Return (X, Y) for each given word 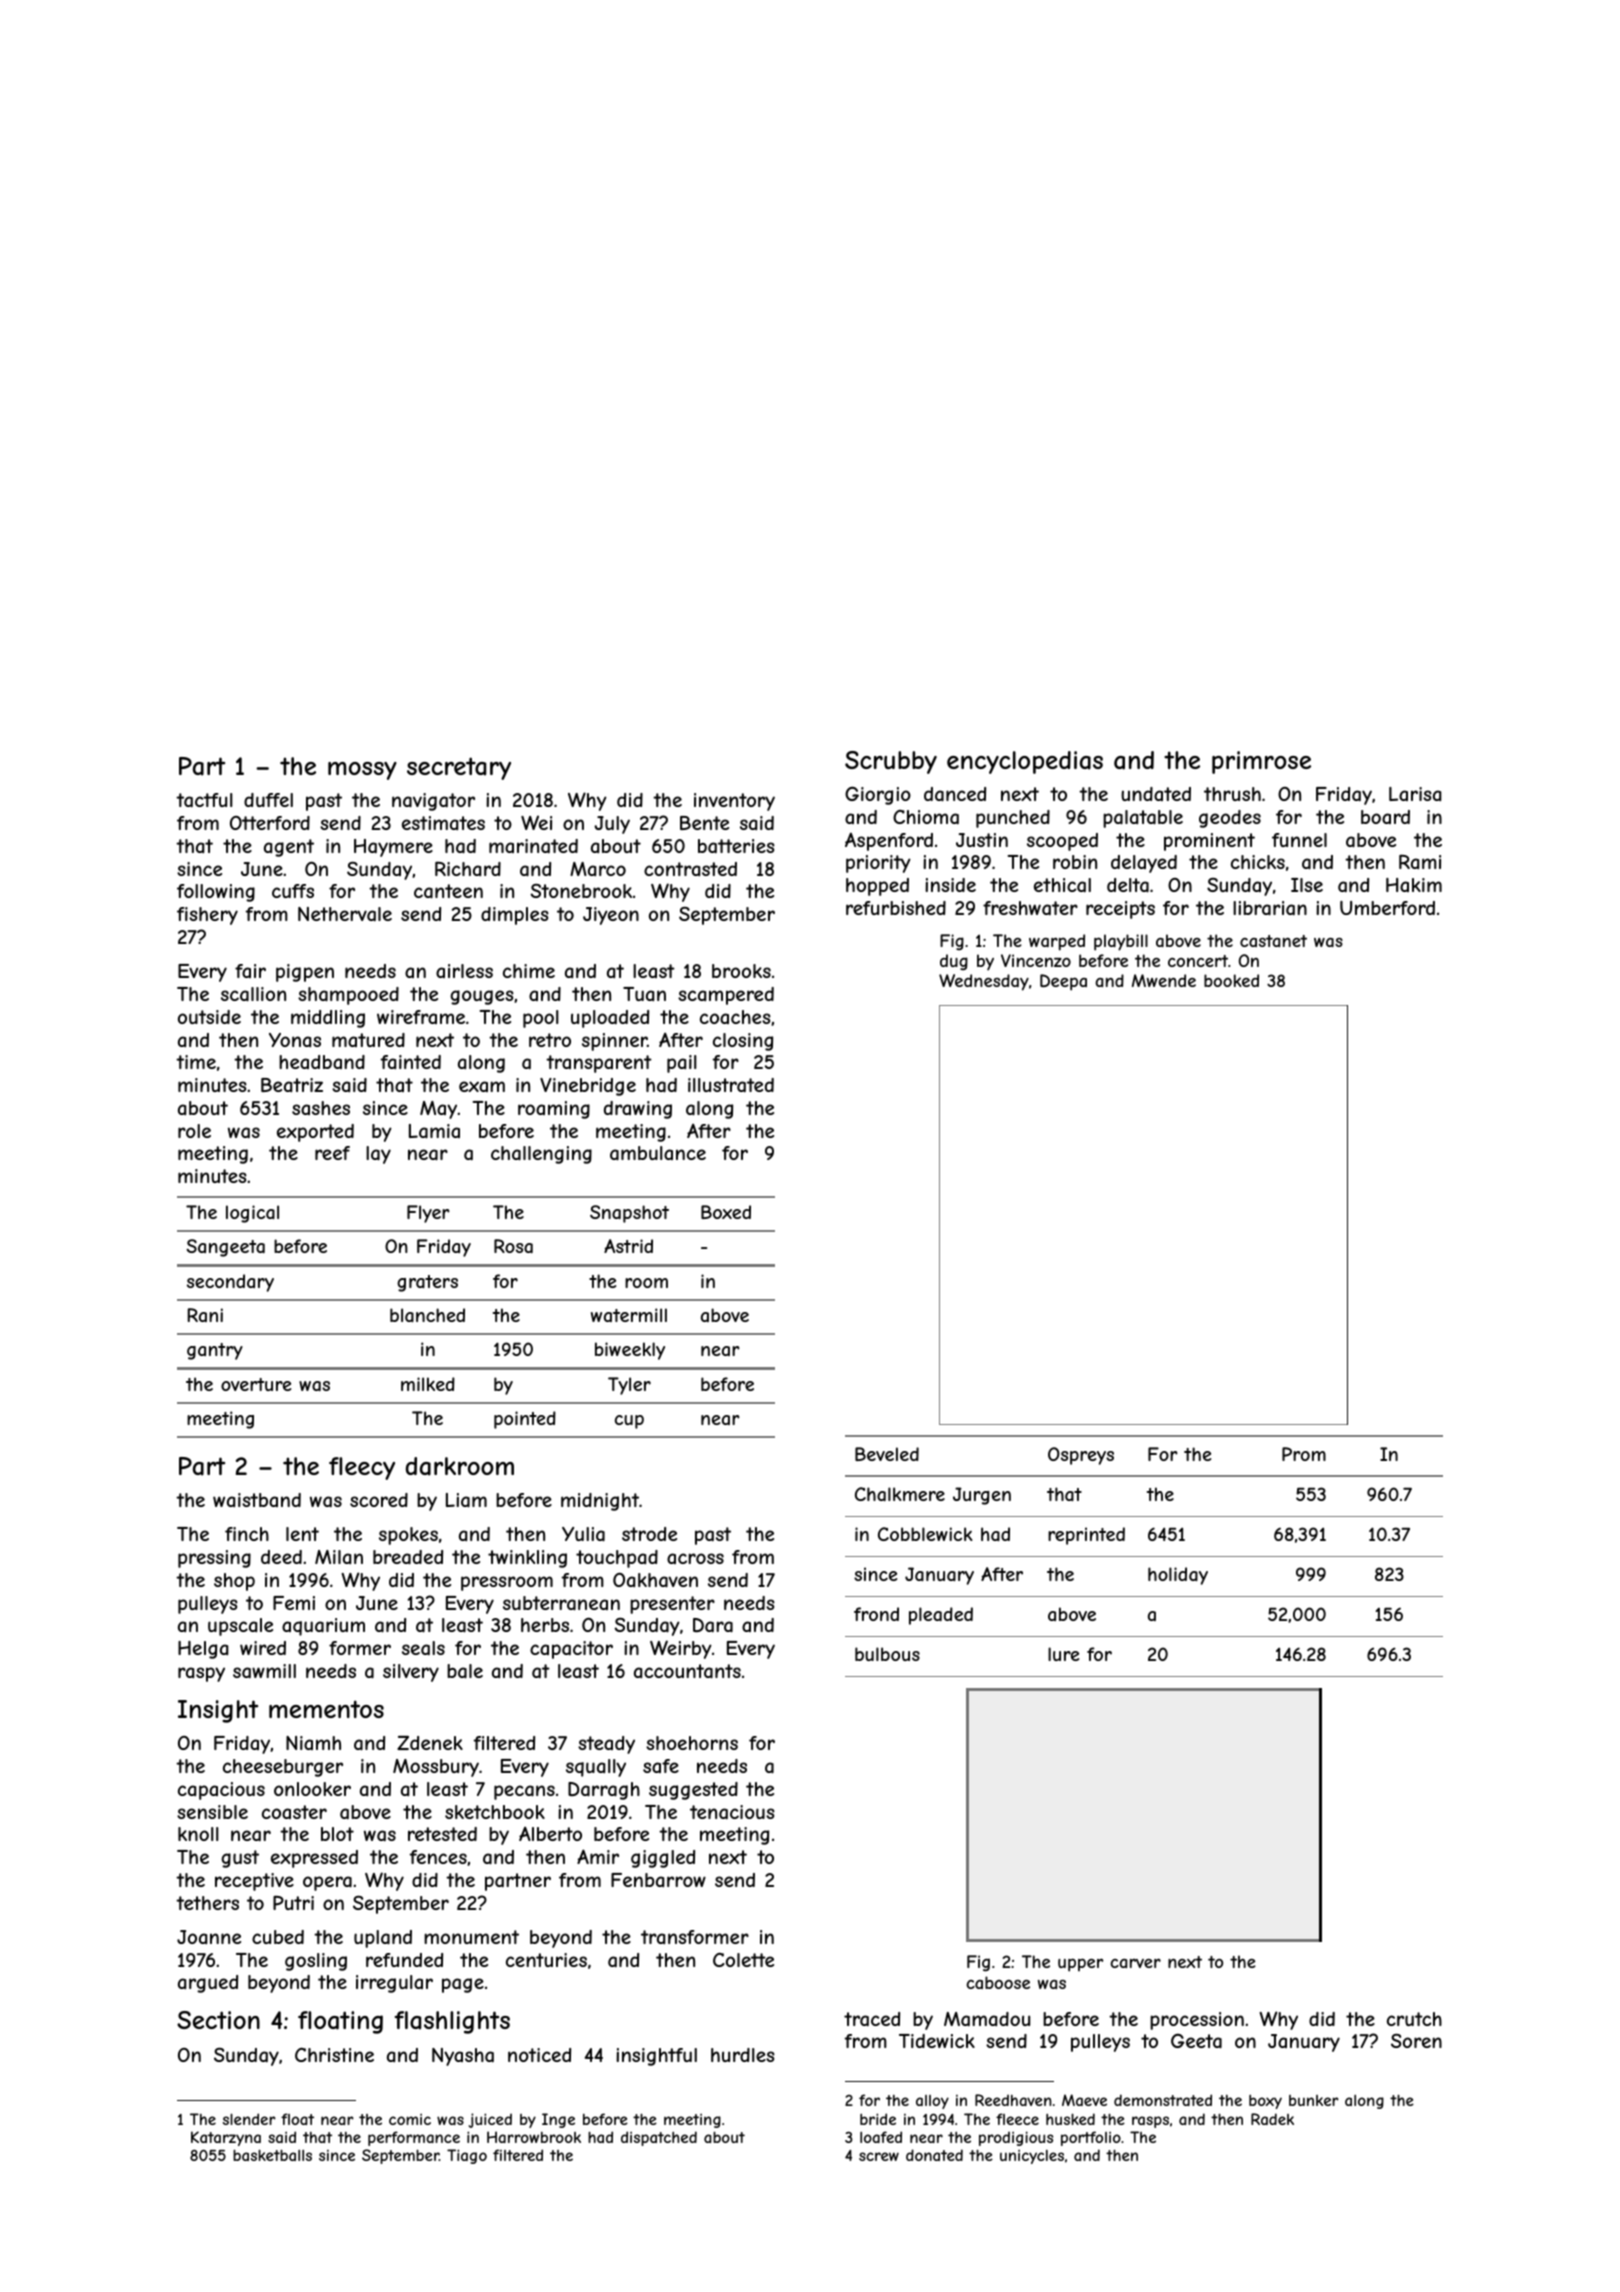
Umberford (1387, 908)
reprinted (1086, 1536)
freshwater (1030, 908)
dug (954, 962)
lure (1063, 1654)
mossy (362, 771)
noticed (539, 2055)
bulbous (887, 1654)
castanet (1273, 941)
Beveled (887, 1454)
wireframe (421, 1017)
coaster (294, 1812)
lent (302, 1534)
